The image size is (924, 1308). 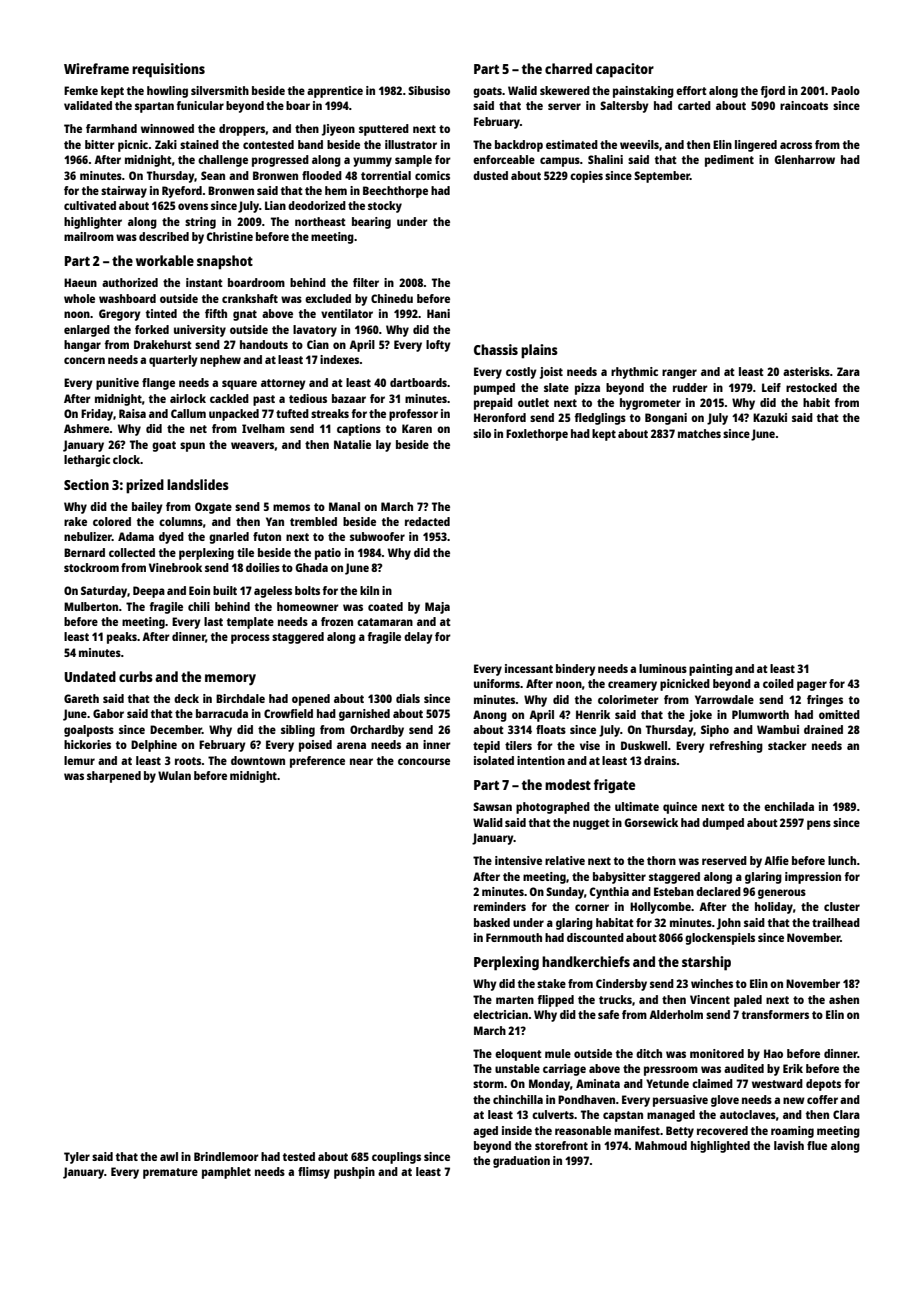 I want to click on pamphlet, so click(x=226, y=1173).
